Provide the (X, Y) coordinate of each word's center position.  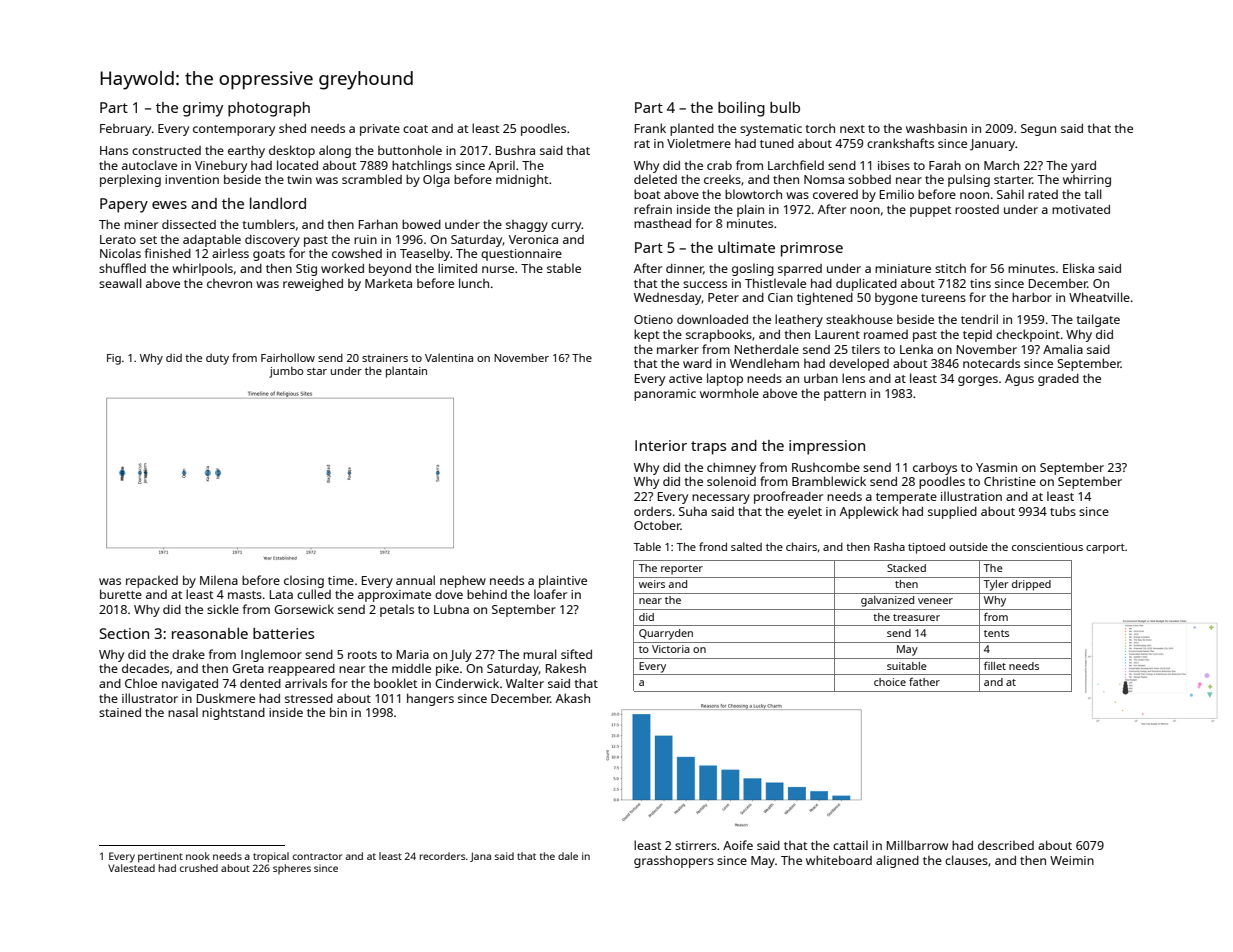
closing (304, 581)
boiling (741, 109)
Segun (1038, 130)
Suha (693, 511)
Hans (114, 150)
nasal (183, 712)
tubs (1063, 511)
